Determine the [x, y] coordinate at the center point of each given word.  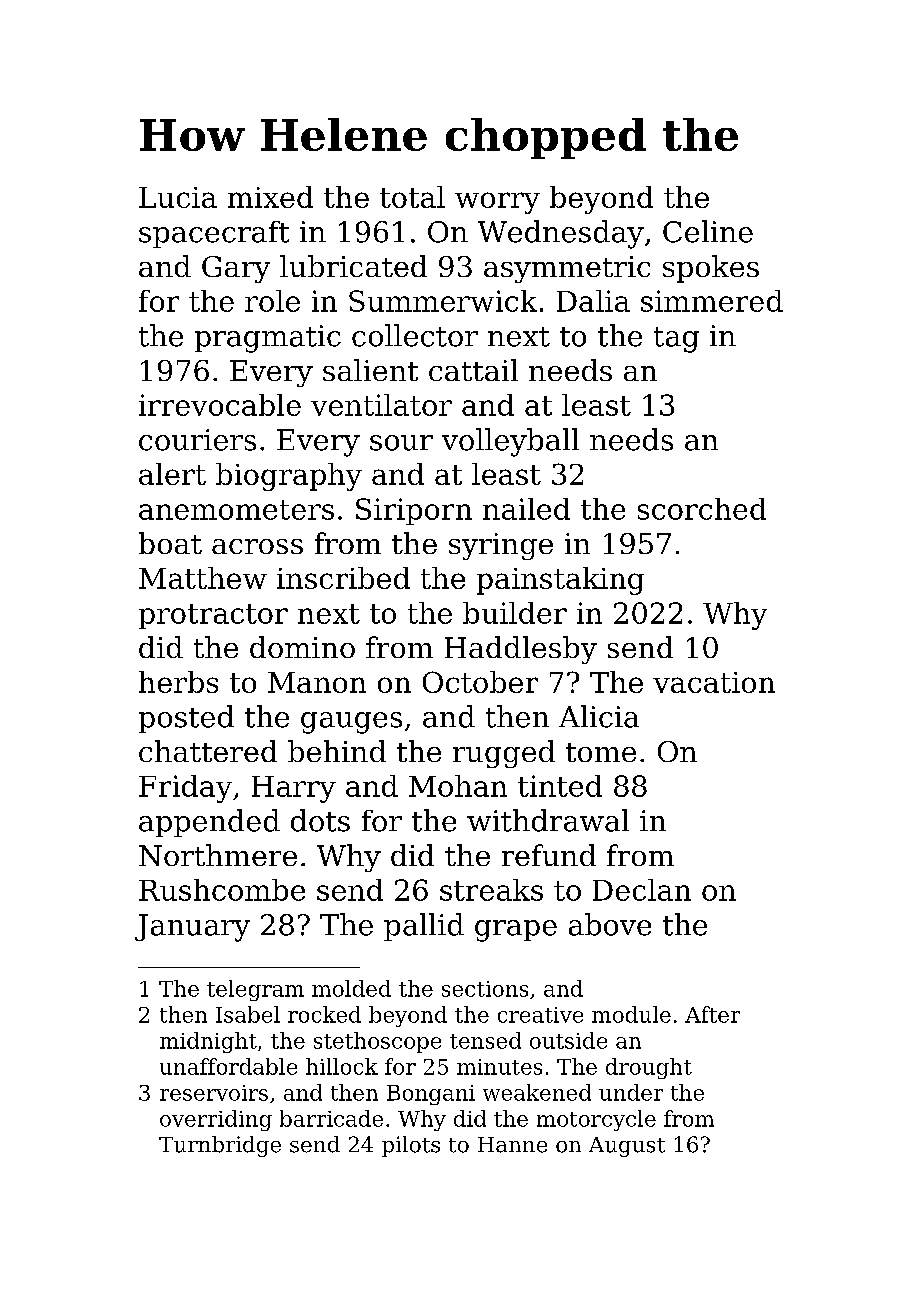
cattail [473, 370]
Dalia [593, 301]
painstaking [560, 581]
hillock [342, 1066]
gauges [351, 723]
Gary [236, 269]
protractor [213, 616]
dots [320, 820]
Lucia [178, 197]
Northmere [218, 855]
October [480, 682]
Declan [642, 890]
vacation [714, 682]
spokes [711, 269]
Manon [317, 682]
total [412, 197]
